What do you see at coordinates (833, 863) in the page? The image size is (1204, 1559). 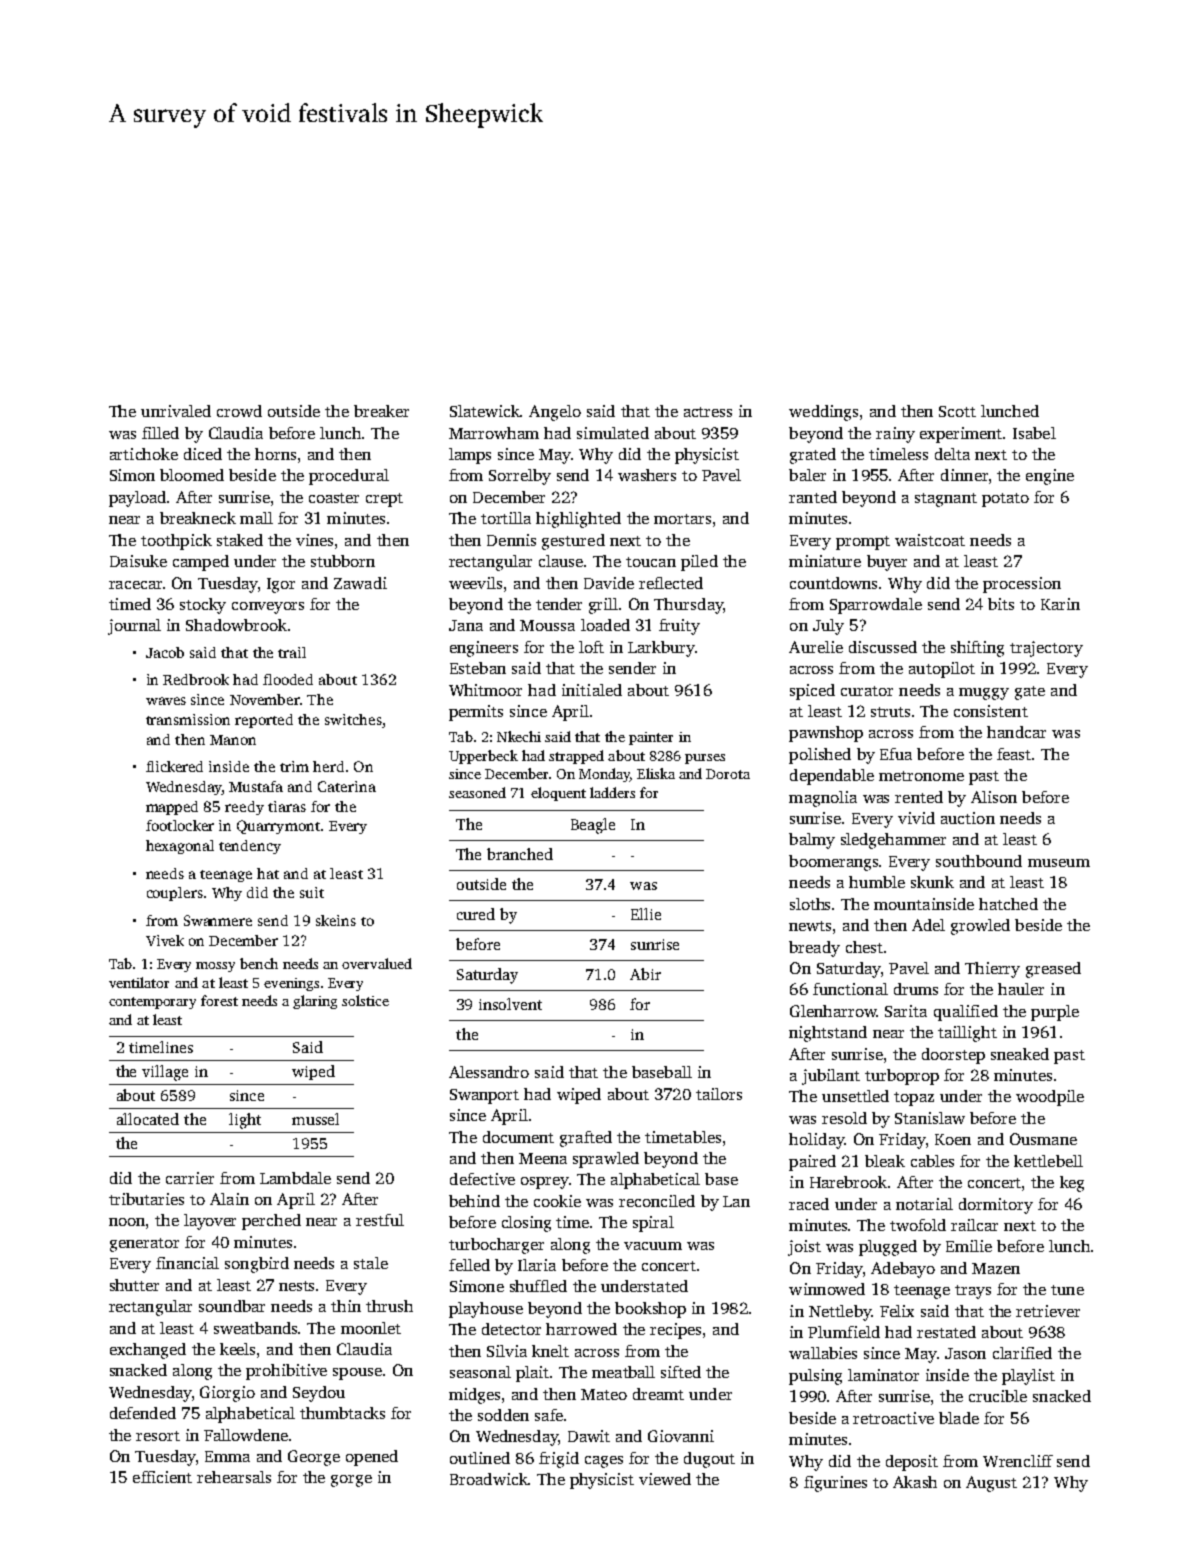 I see `boomerangs` at bounding box center [833, 863].
